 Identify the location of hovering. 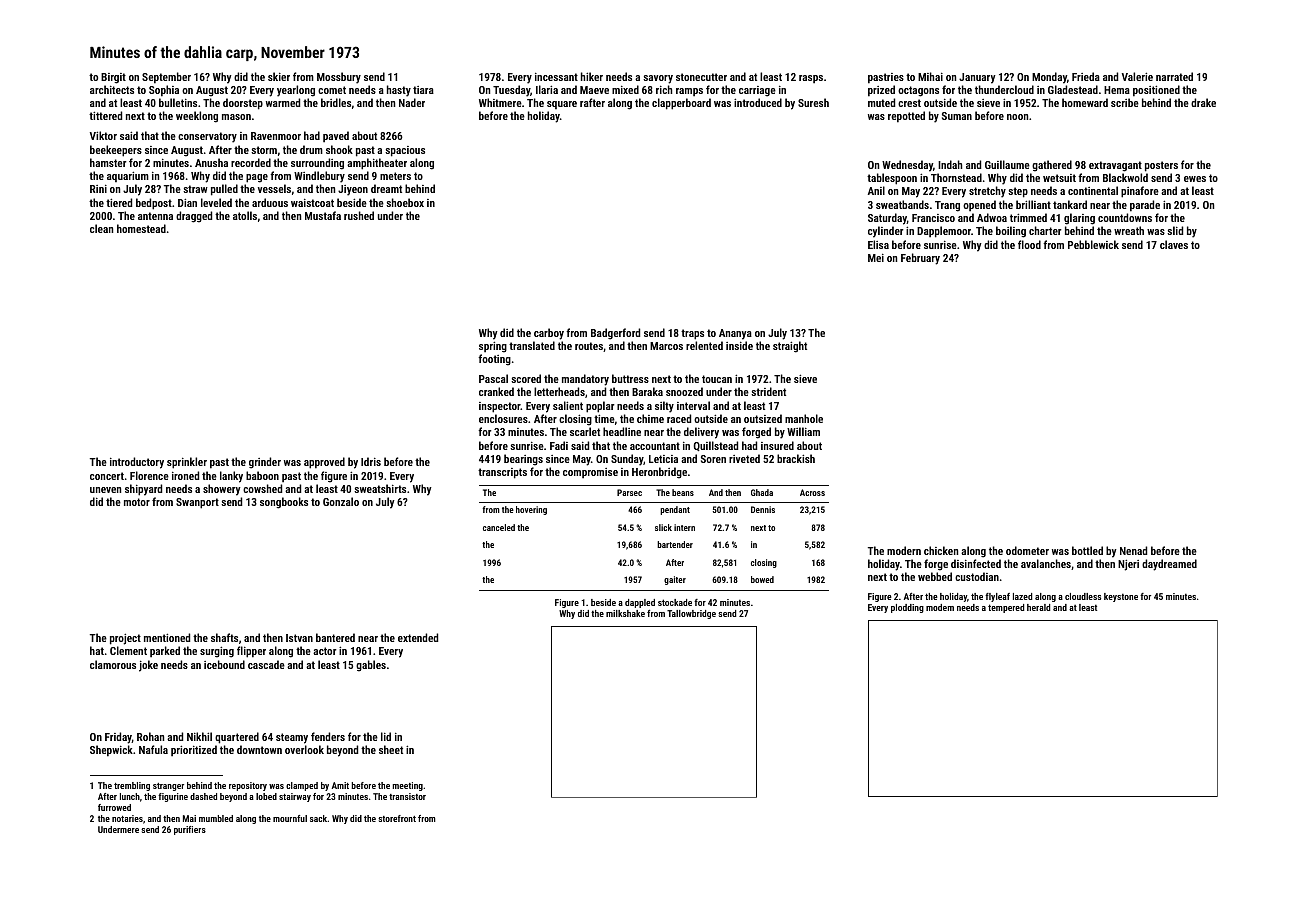
(531, 510).
